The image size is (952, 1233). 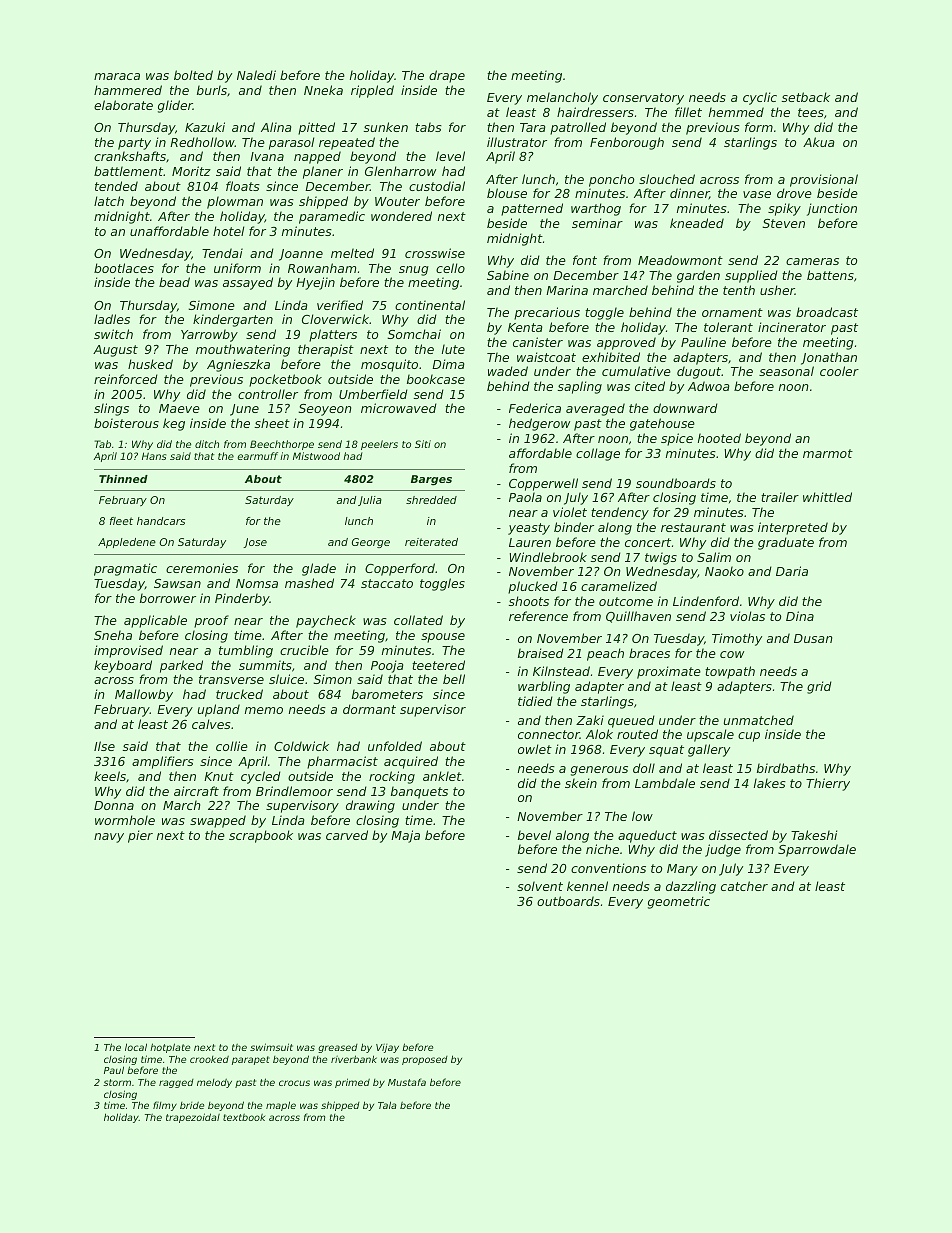 I want to click on Tala, so click(x=387, y=1105).
